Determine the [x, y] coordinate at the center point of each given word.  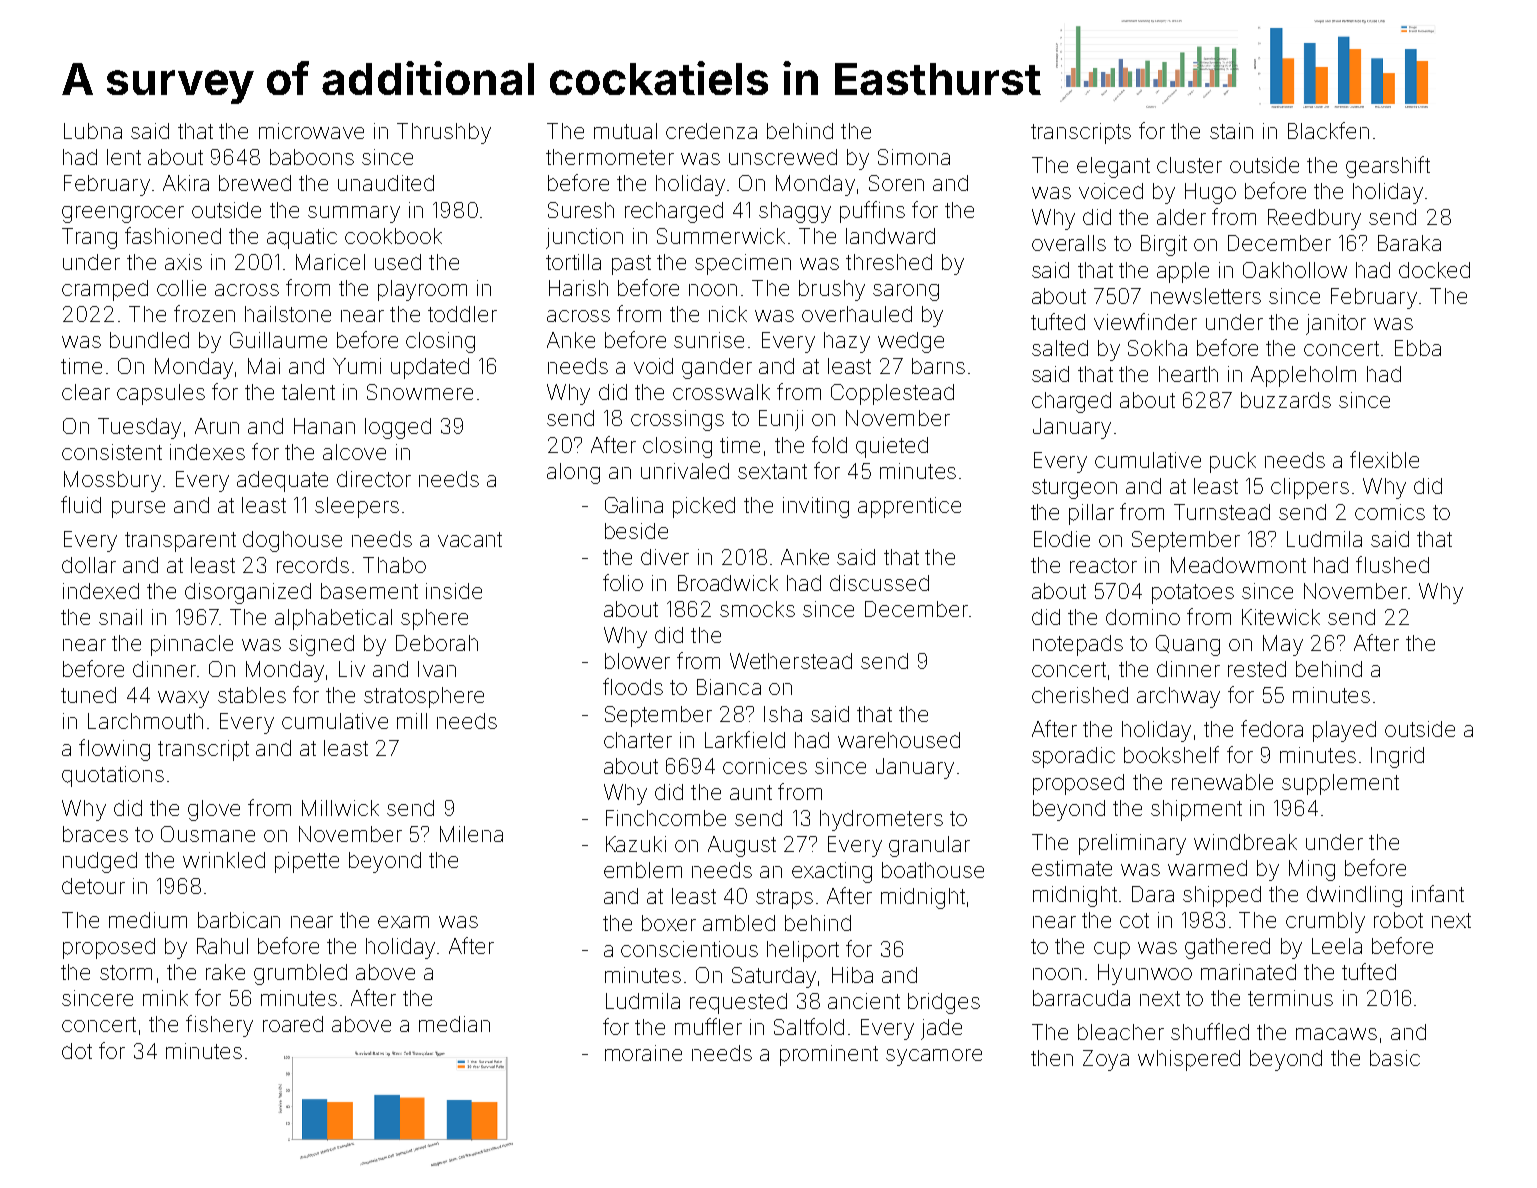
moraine [643, 1053]
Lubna [93, 131]
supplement [1340, 784]
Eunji [781, 420]
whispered [1189, 1060]
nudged [100, 862]
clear [86, 392]
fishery [219, 1026]
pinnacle [192, 645]
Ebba [1418, 348]
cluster [1189, 165]
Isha [783, 714]
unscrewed [783, 157]
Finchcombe [666, 818]
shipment [1196, 810]
